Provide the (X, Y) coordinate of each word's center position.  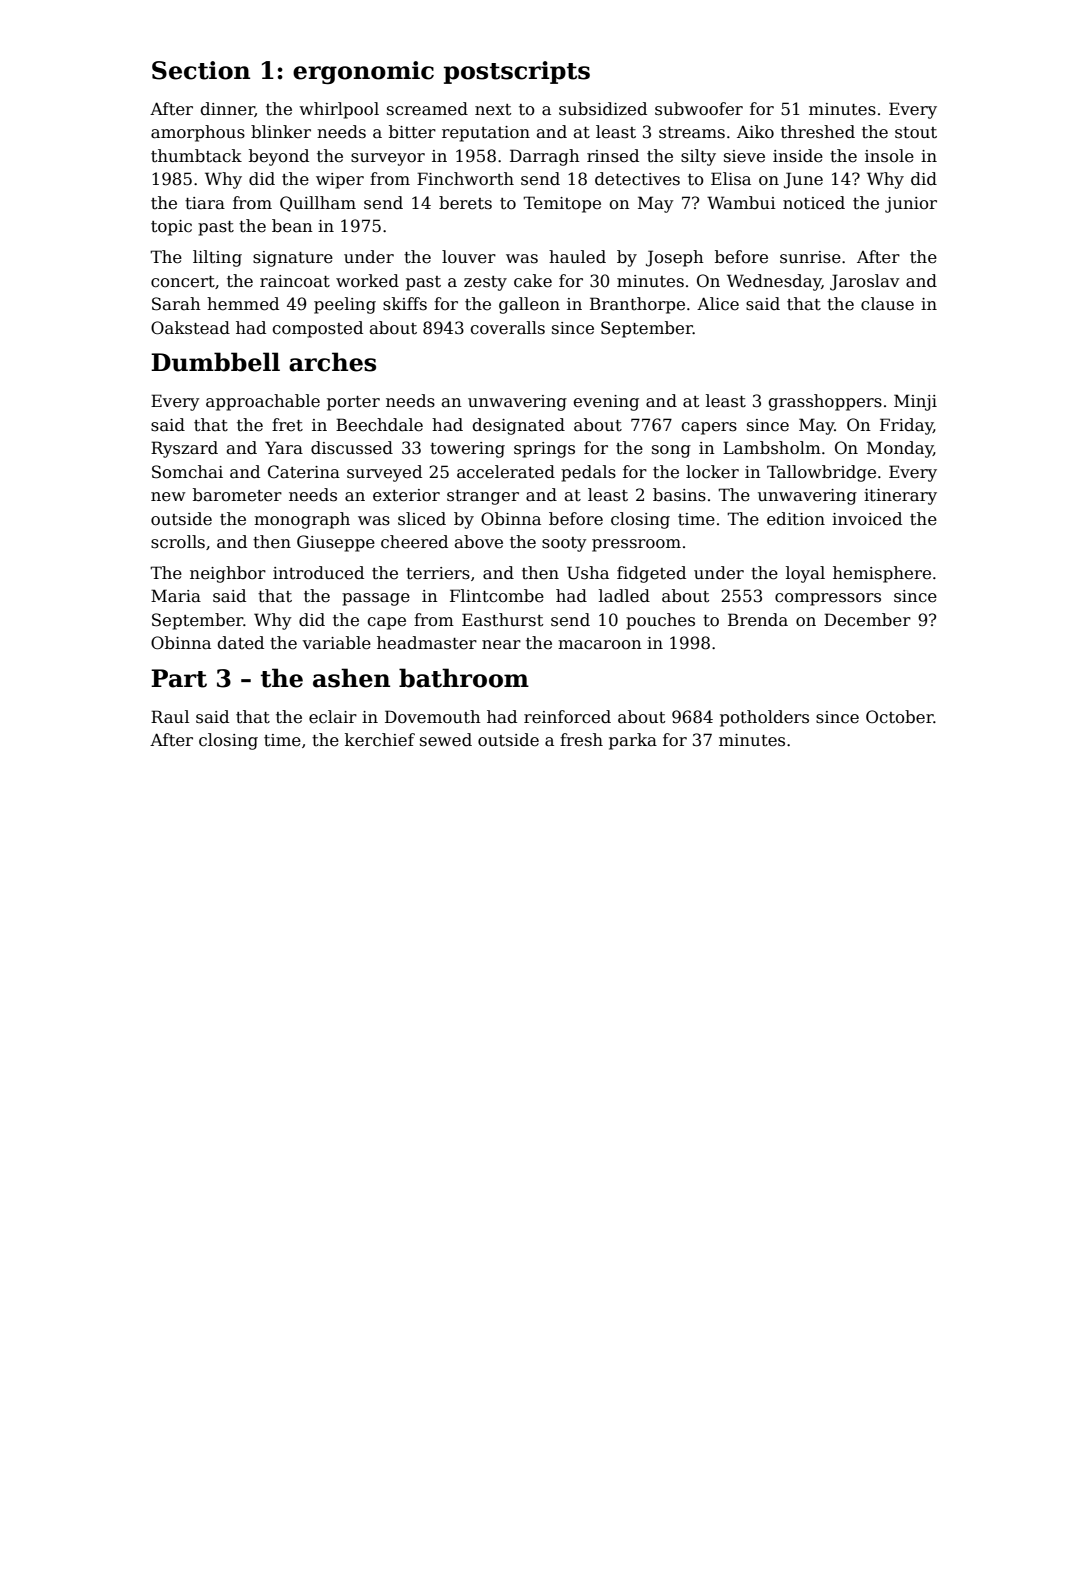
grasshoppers (825, 402)
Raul (170, 717)
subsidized (603, 109)
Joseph (675, 258)
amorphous (198, 133)
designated (519, 426)
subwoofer (699, 109)
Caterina (304, 472)
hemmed (243, 304)
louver (469, 257)
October (900, 717)
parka (633, 741)
